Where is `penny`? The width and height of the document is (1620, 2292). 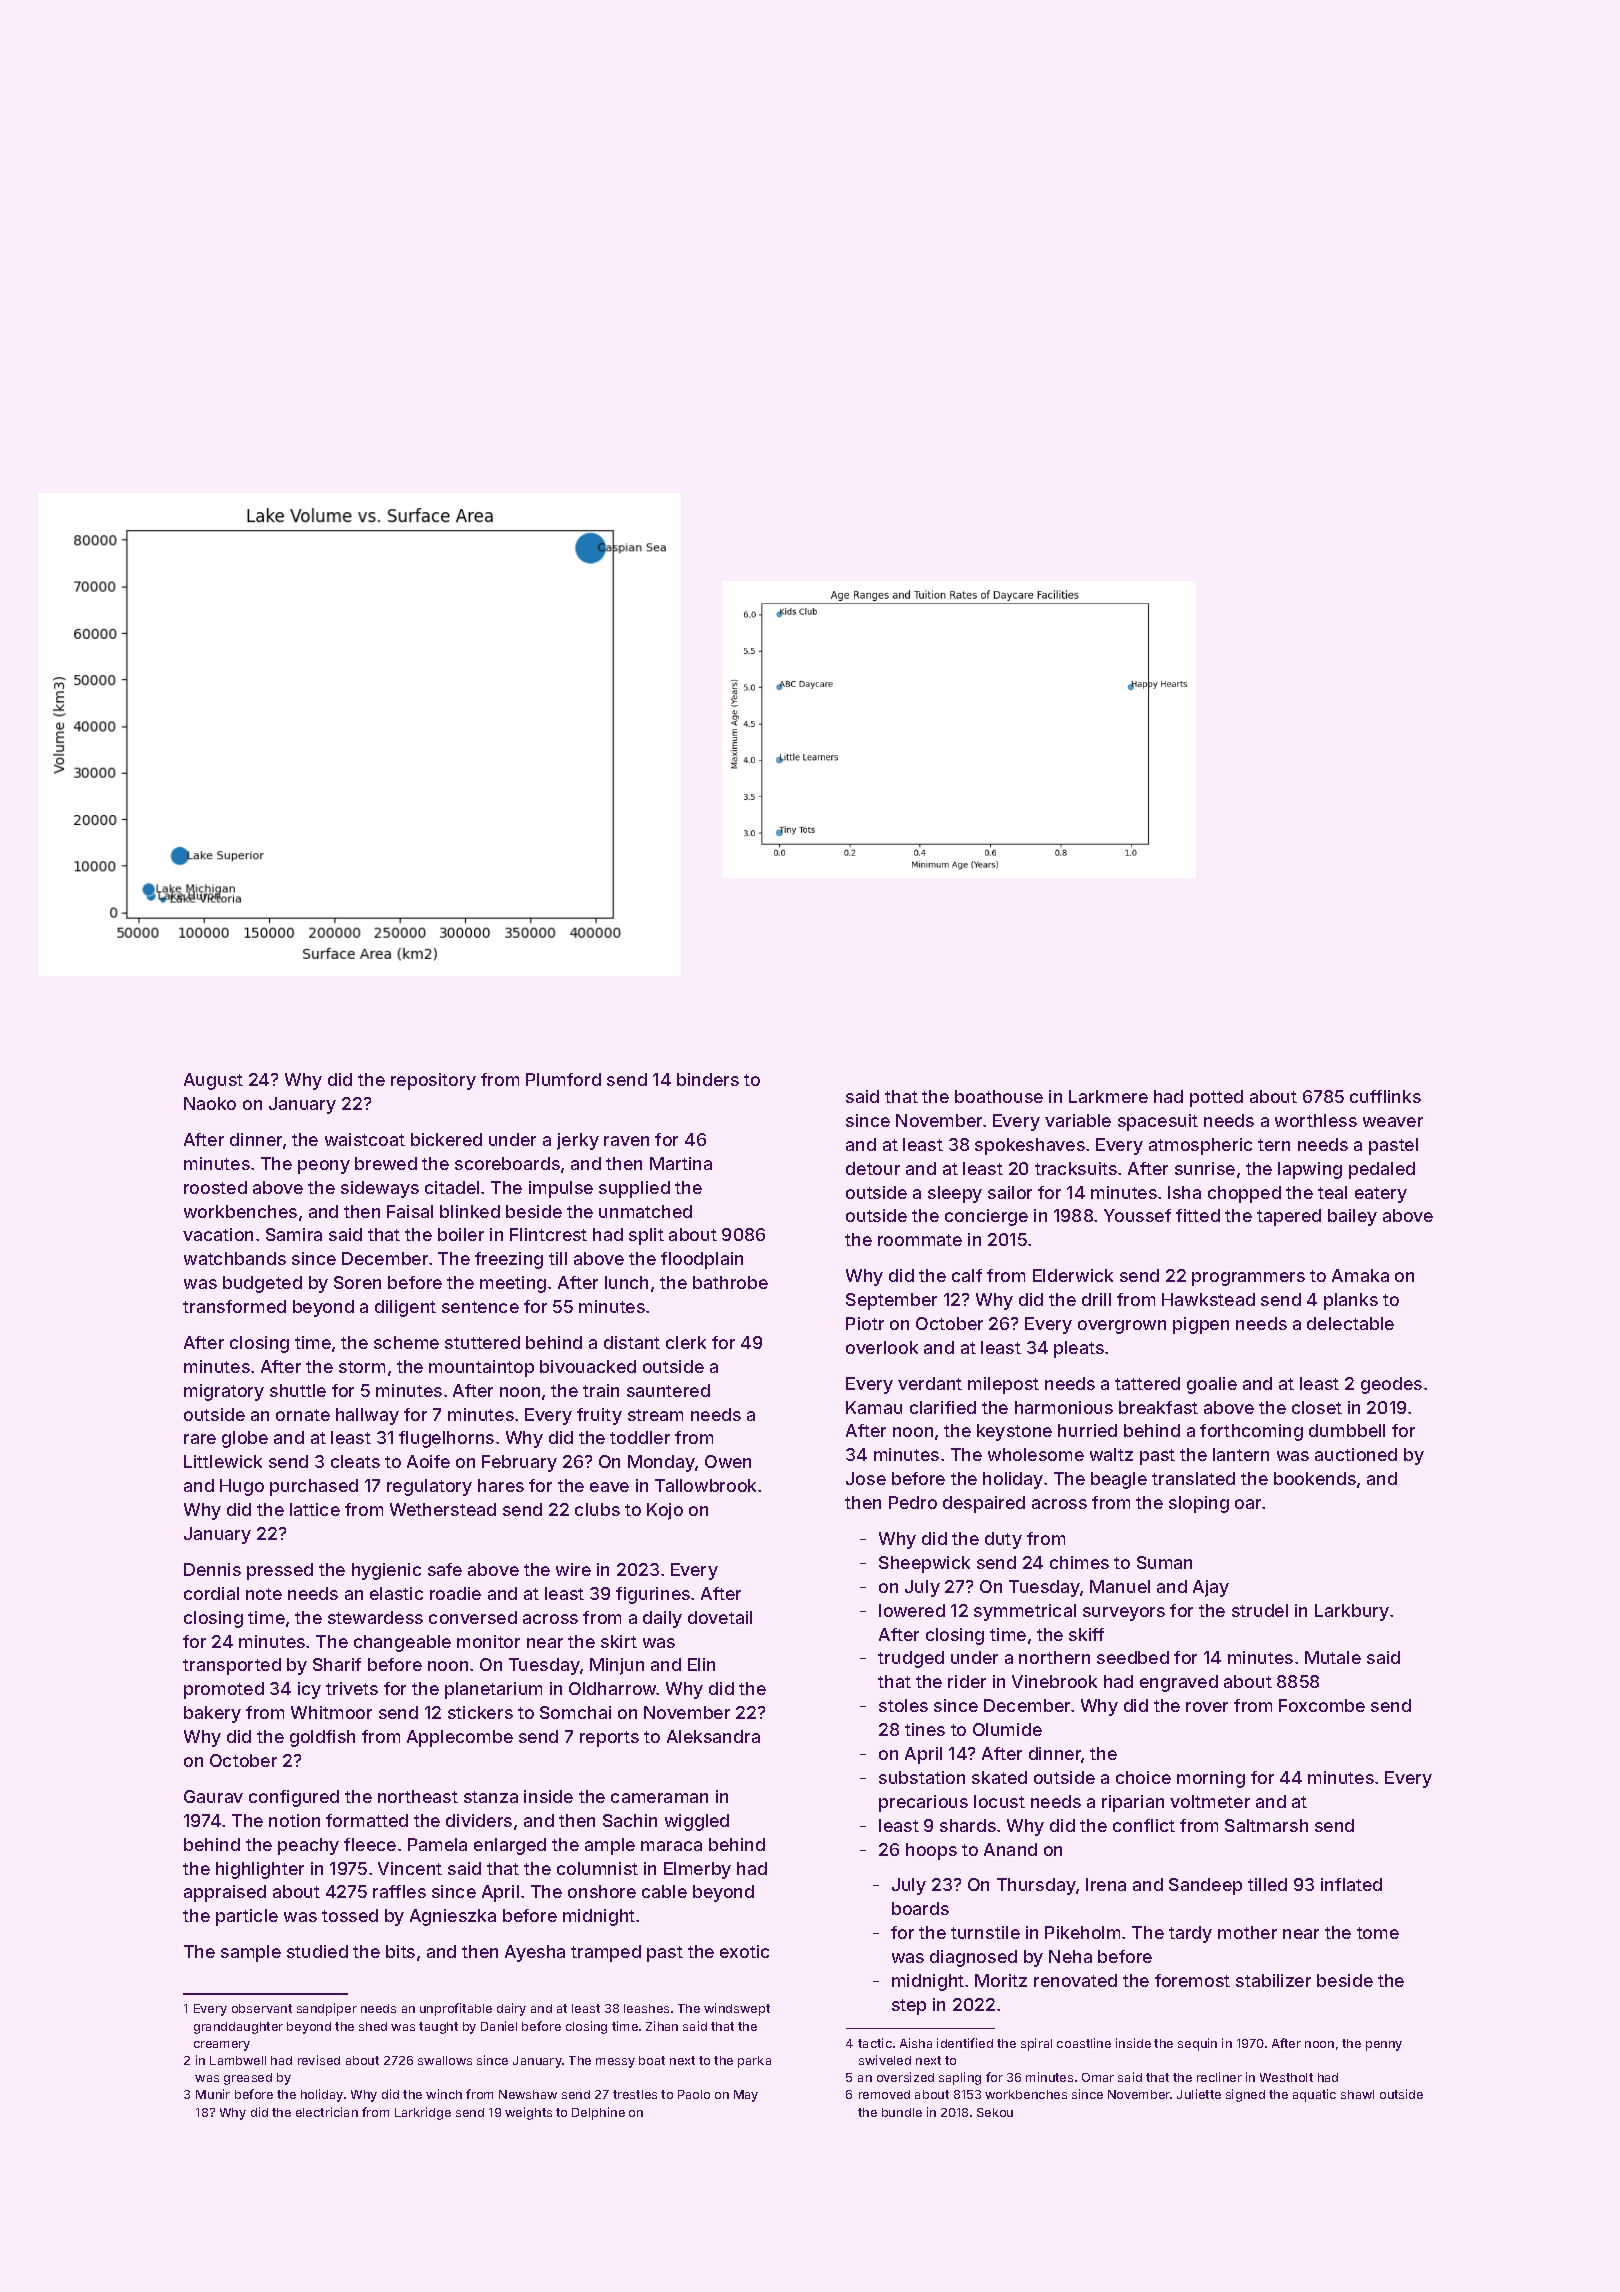
penny is located at coordinates (1384, 2046).
